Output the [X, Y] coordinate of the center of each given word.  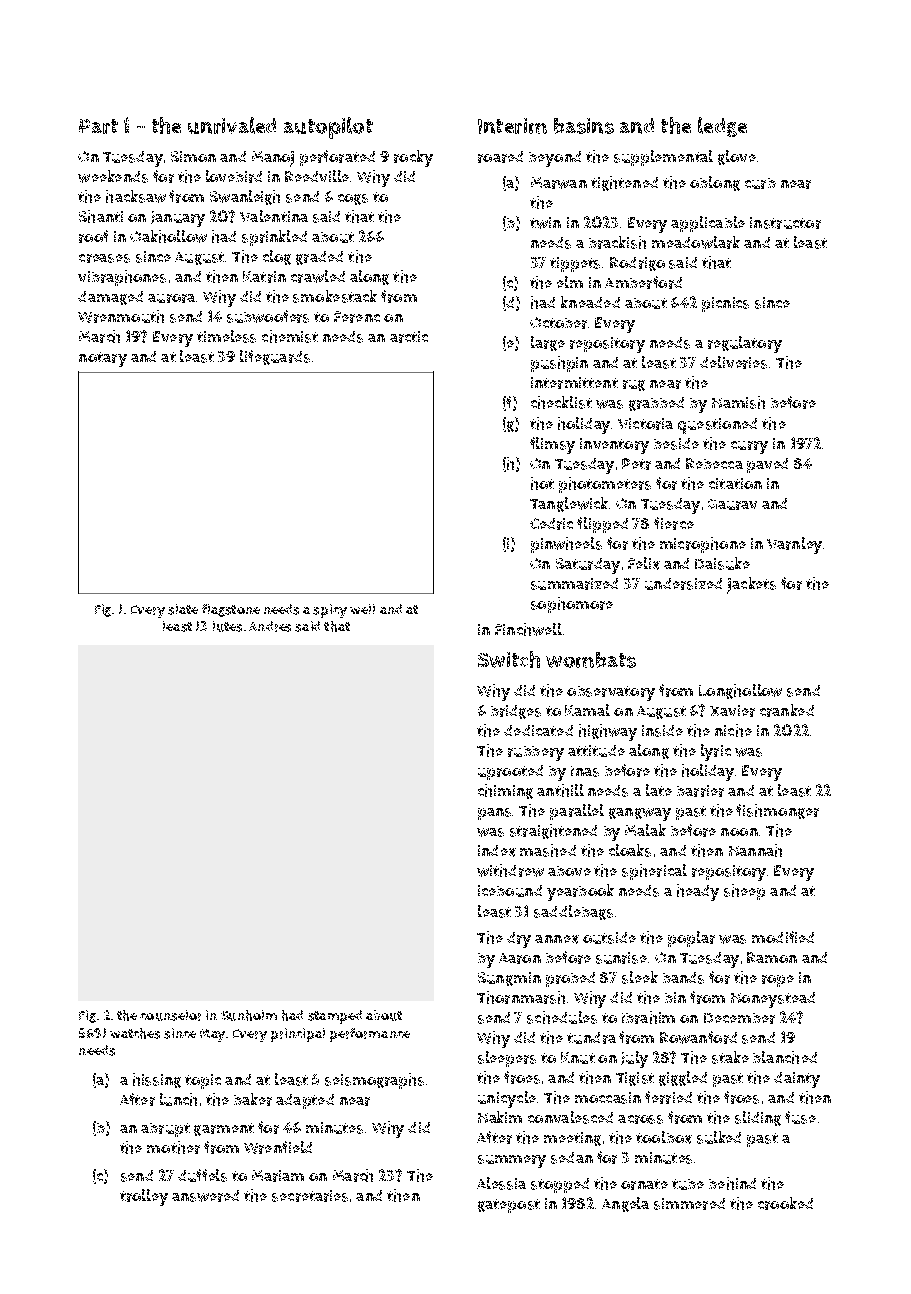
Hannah [755, 850]
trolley [144, 1197]
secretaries [310, 1196]
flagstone [231, 610]
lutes [227, 626]
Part [98, 126]
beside [676, 444]
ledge [722, 127]
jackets [751, 585]
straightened [553, 831]
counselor [170, 1015]
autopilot [328, 128]
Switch [509, 659]
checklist [561, 402]
